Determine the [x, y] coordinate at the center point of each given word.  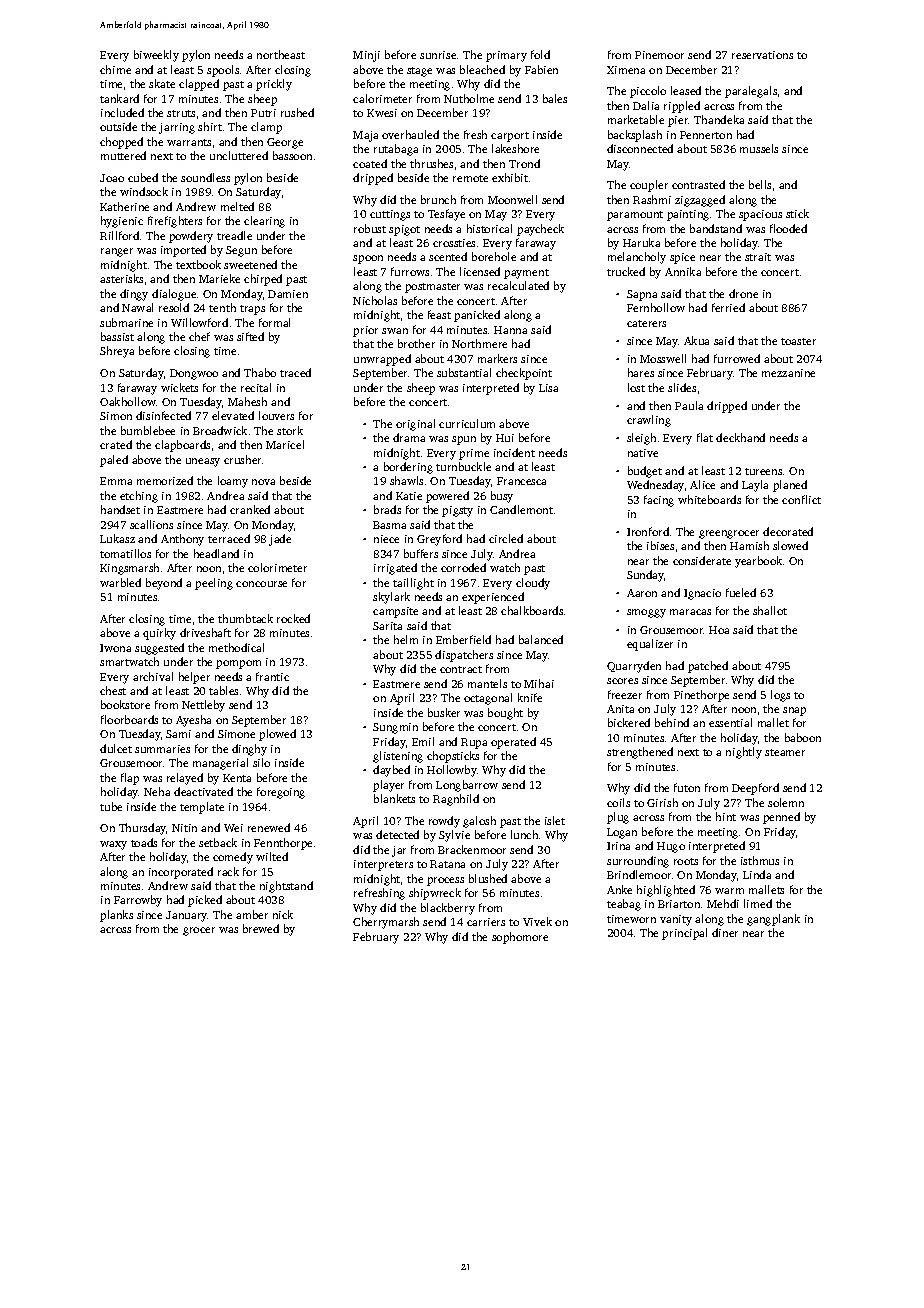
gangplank [773, 920]
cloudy [533, 584]
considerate [702, 560]
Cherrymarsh [386, 923]
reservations [762, 55]
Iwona [115, 648]
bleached [482, 69]
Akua [696, 340]
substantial [464, 372]
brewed [261, 928]
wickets [179, 387]
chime [115, 69]
